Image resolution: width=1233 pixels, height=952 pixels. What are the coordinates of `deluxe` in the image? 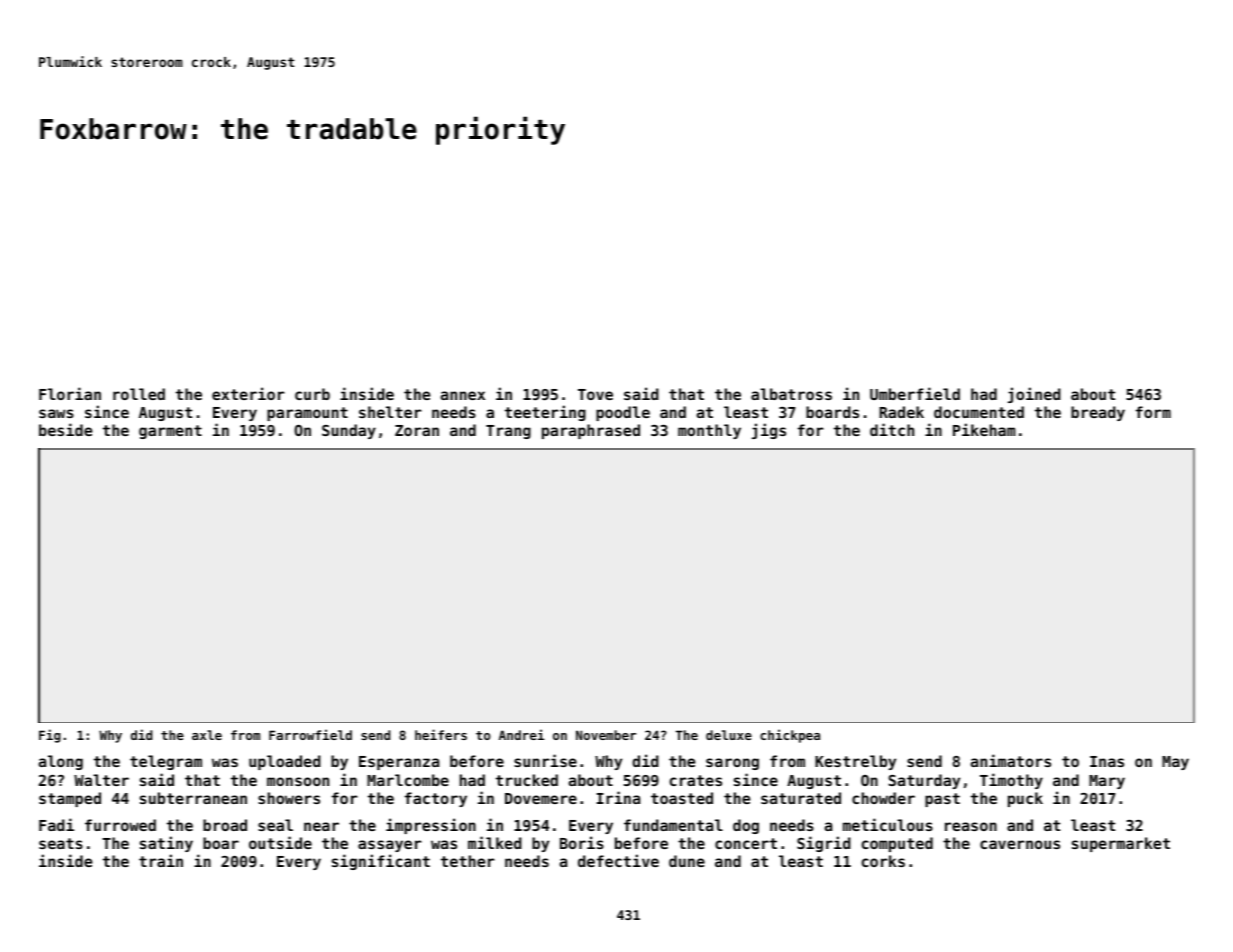 It's located at (729, 735).
